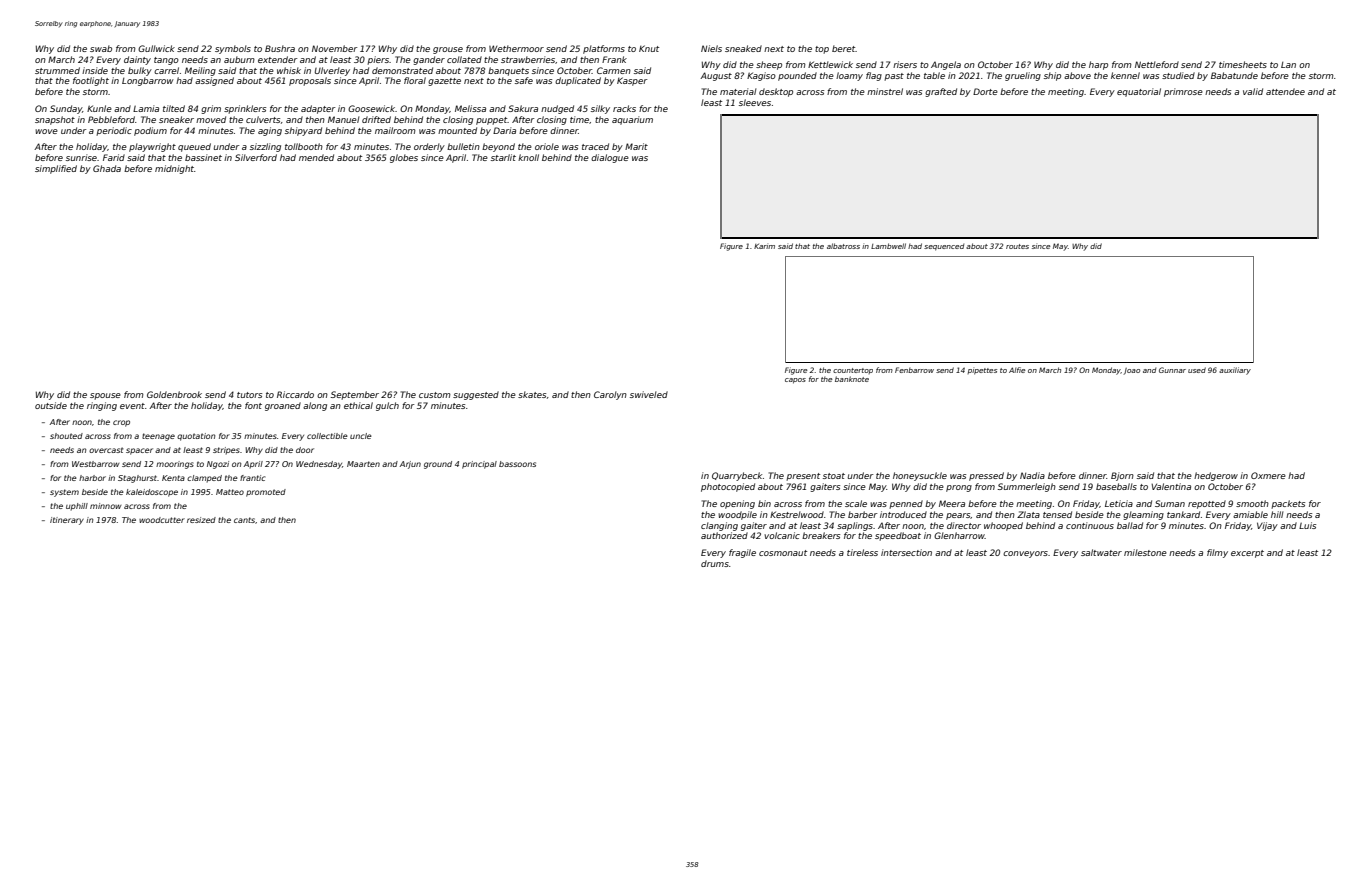 The height and width of the document is (887, 1372). I want to click on excerpt, so click(1247, 554).
